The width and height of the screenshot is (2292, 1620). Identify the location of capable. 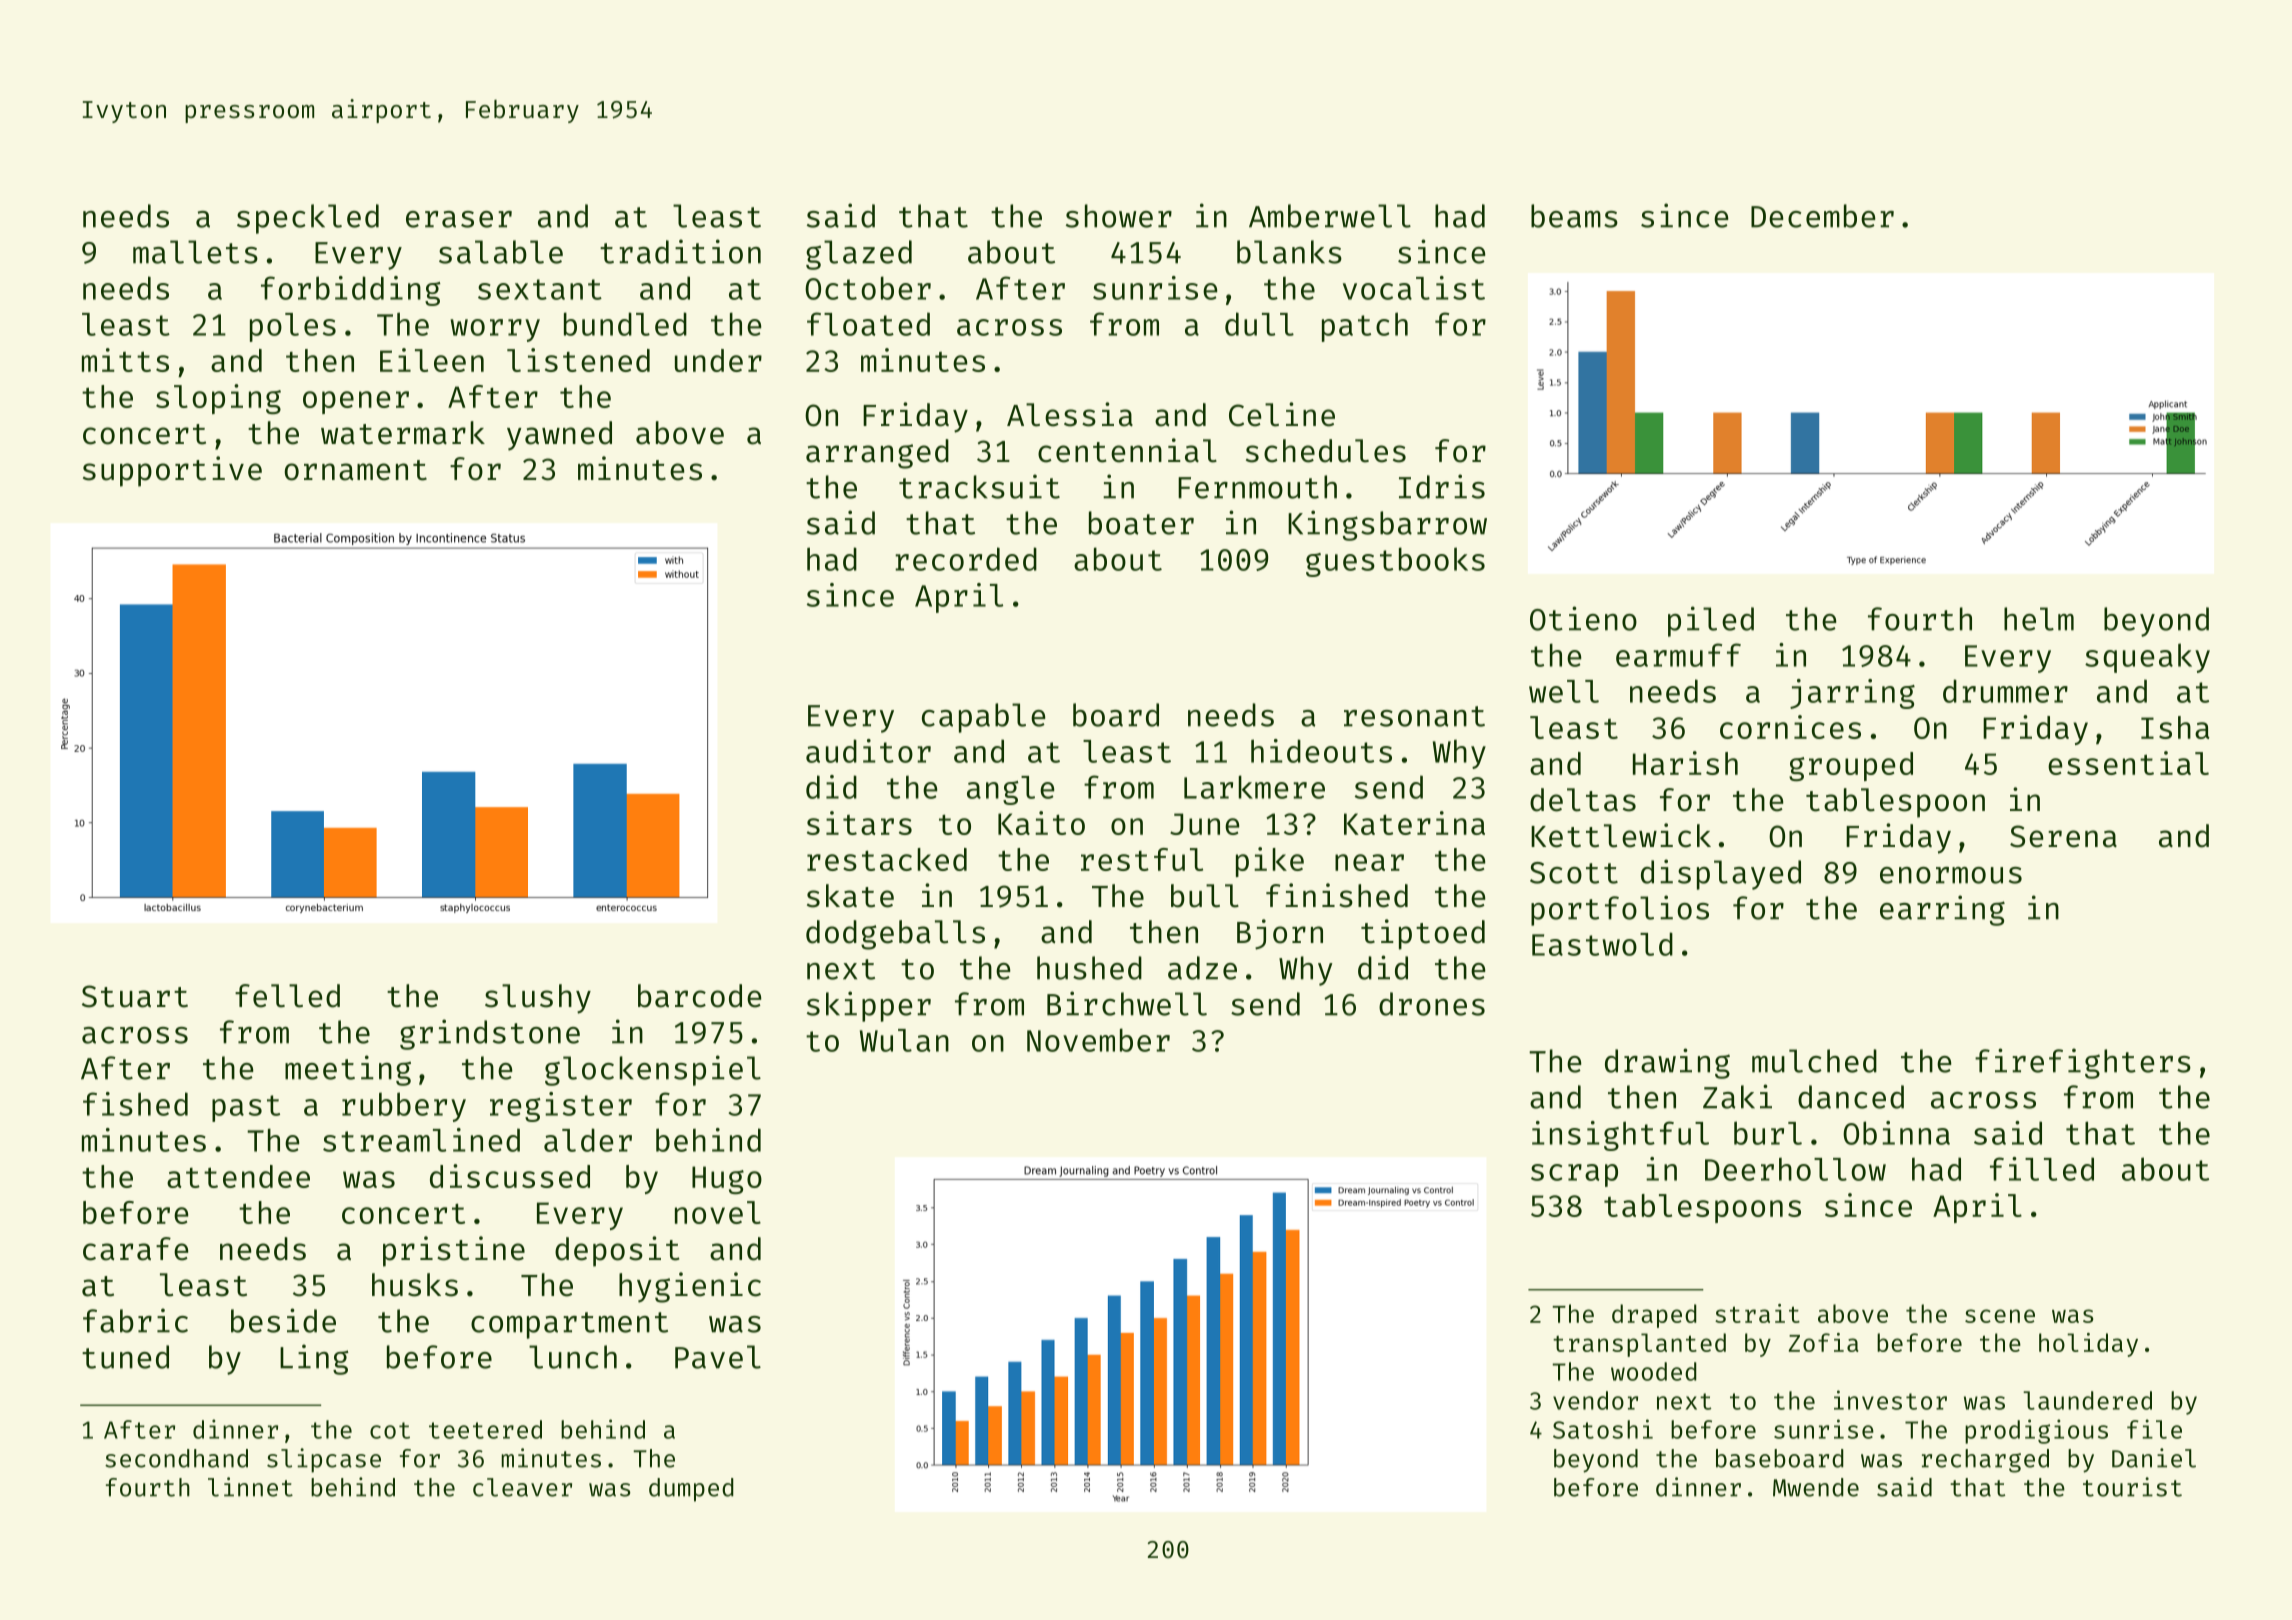
(984, 718).
